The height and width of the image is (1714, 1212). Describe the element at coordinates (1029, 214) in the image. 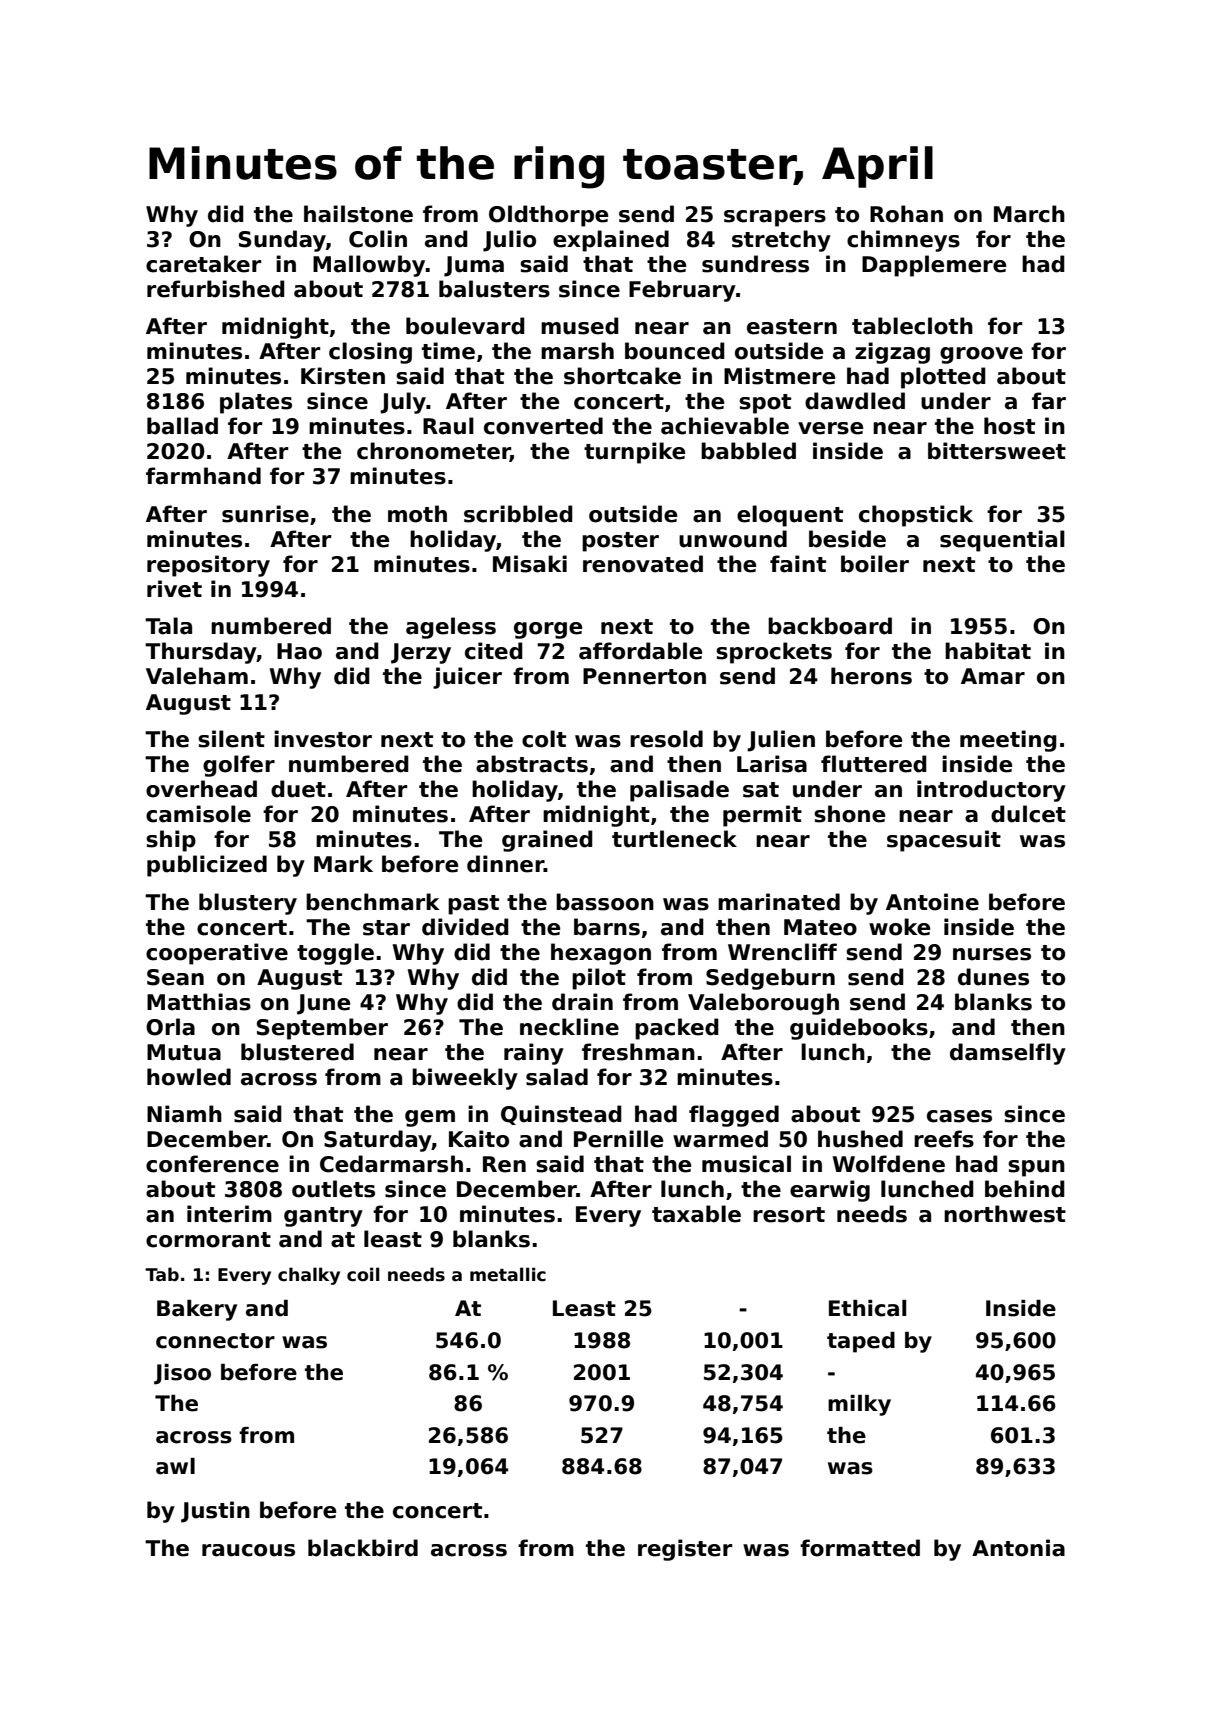

I see `March` at that location.
